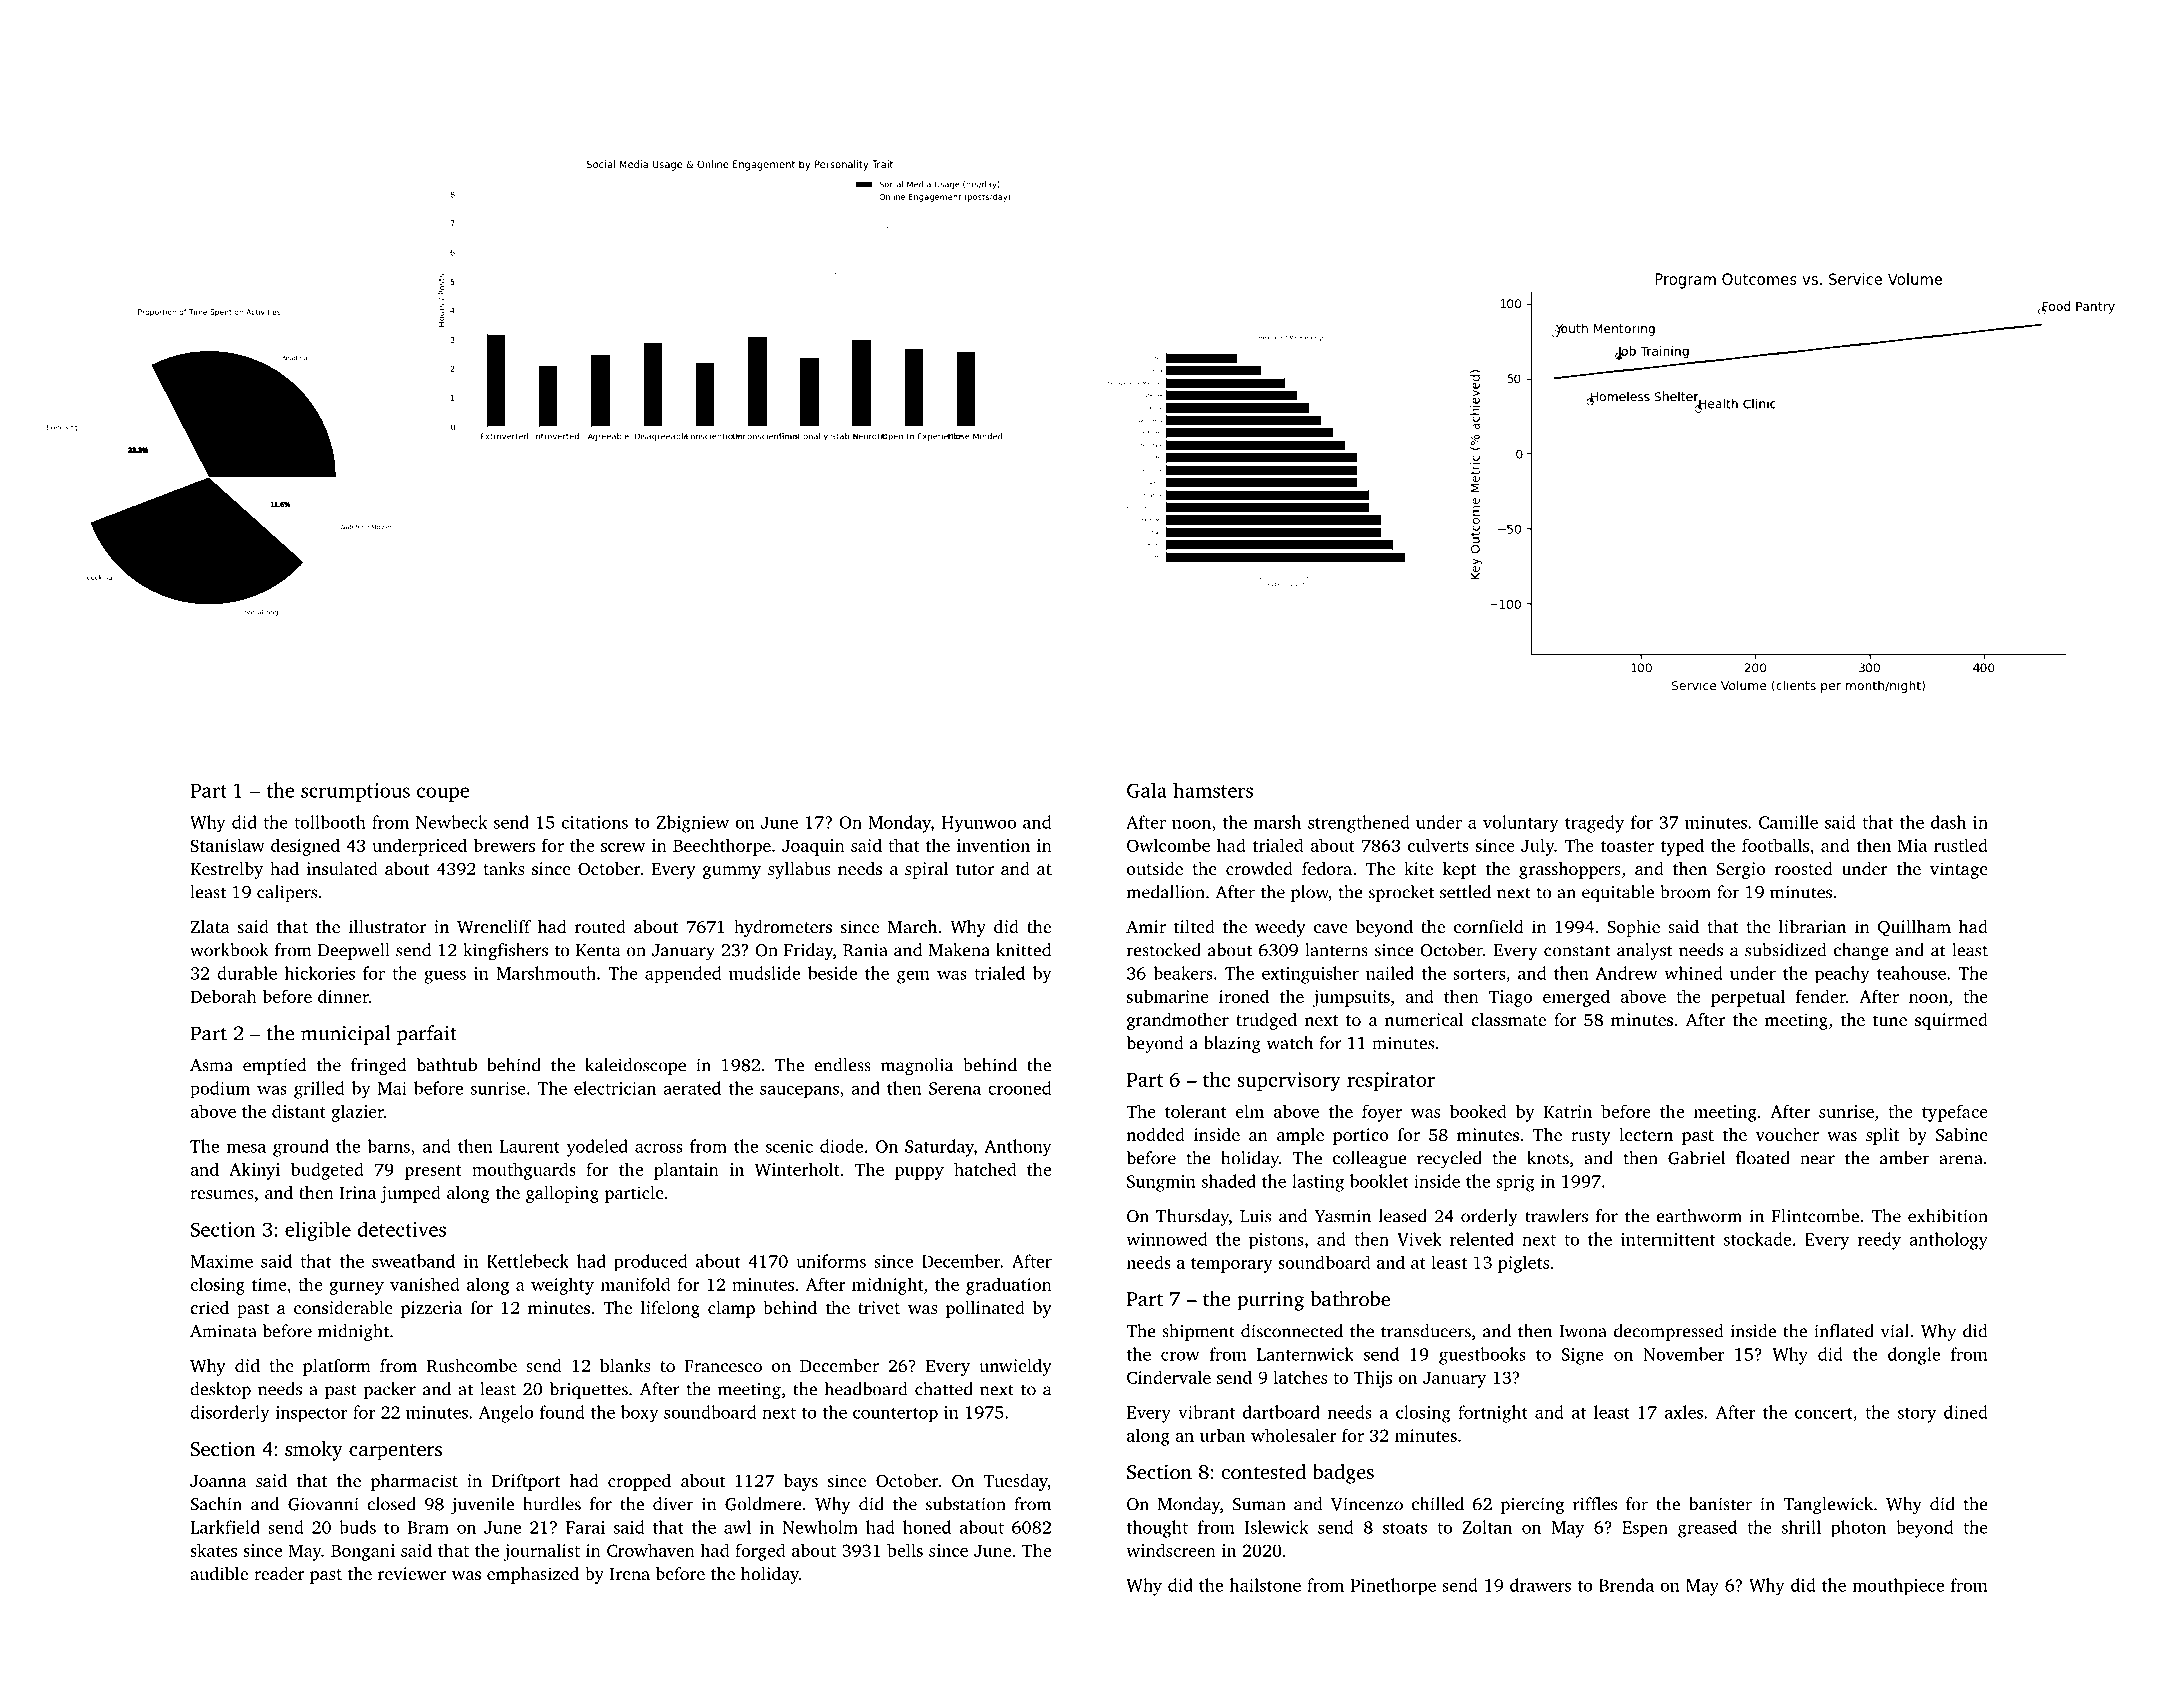  I want to click on dash, so click(1948, 822).
